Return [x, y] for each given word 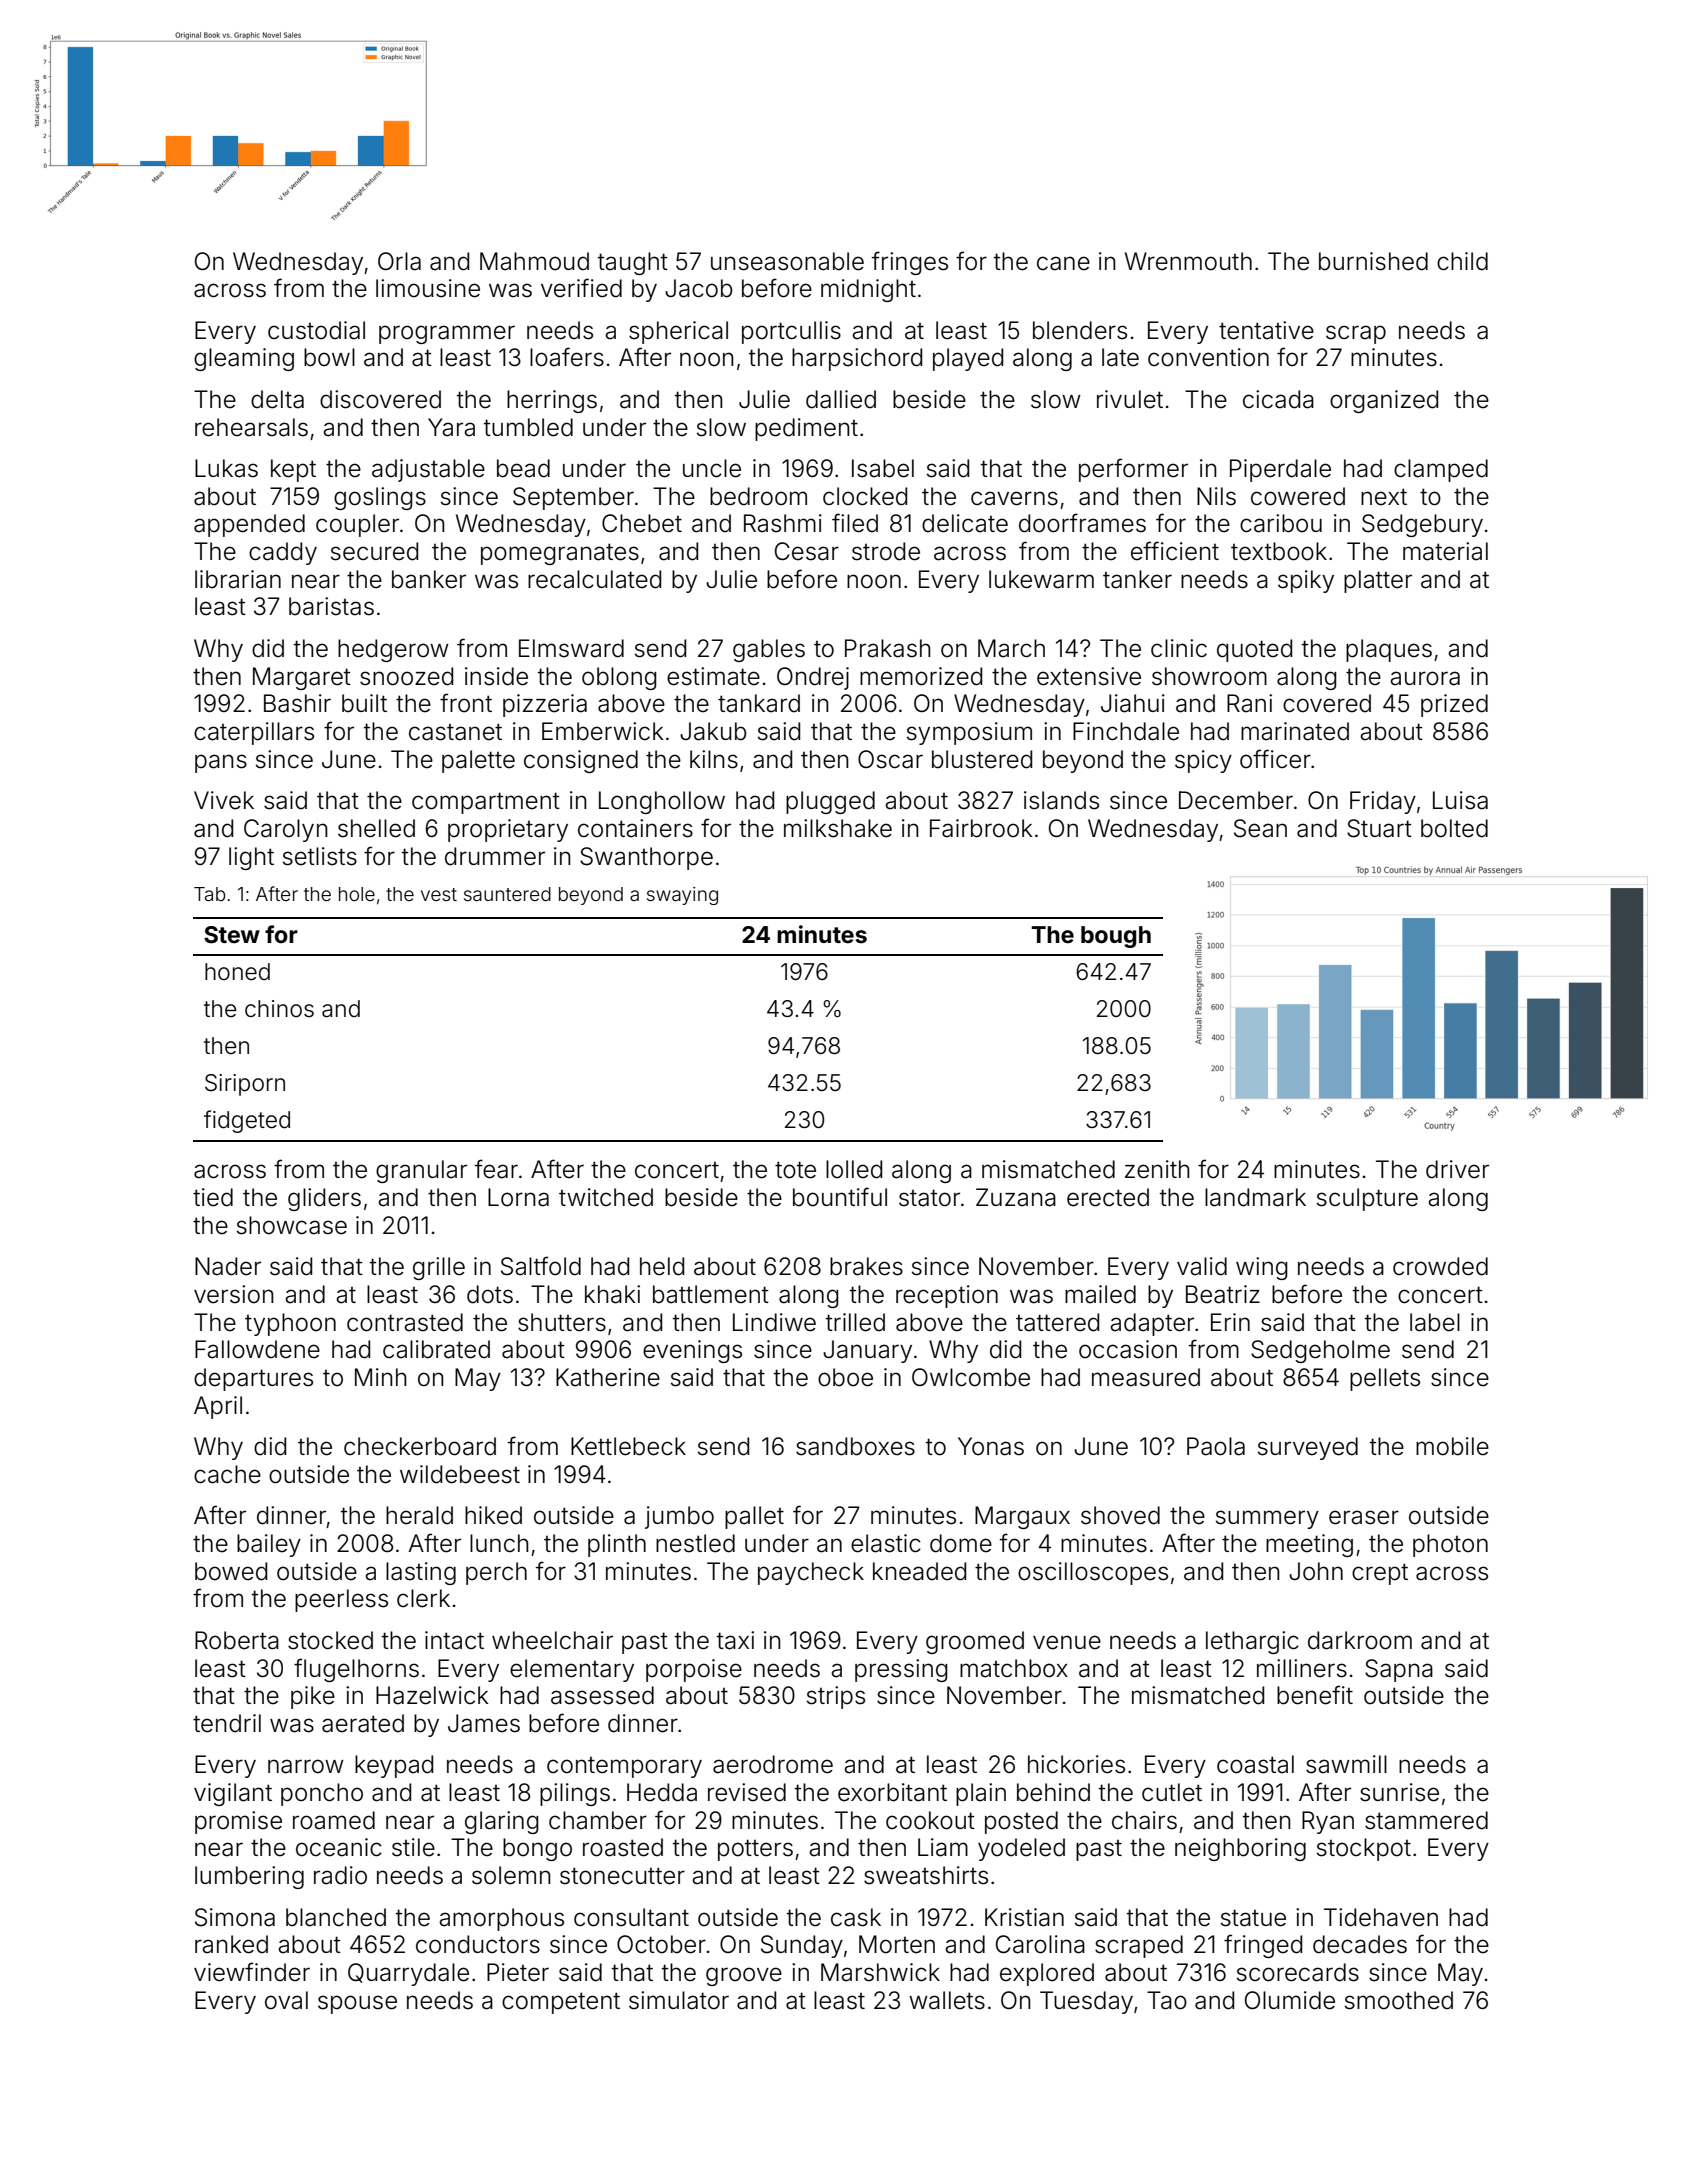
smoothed [1399, 2000]
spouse [357, 2004]
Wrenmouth [1188, 261]
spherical [678, 332]
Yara [451, 427]
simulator [679, 2000]
